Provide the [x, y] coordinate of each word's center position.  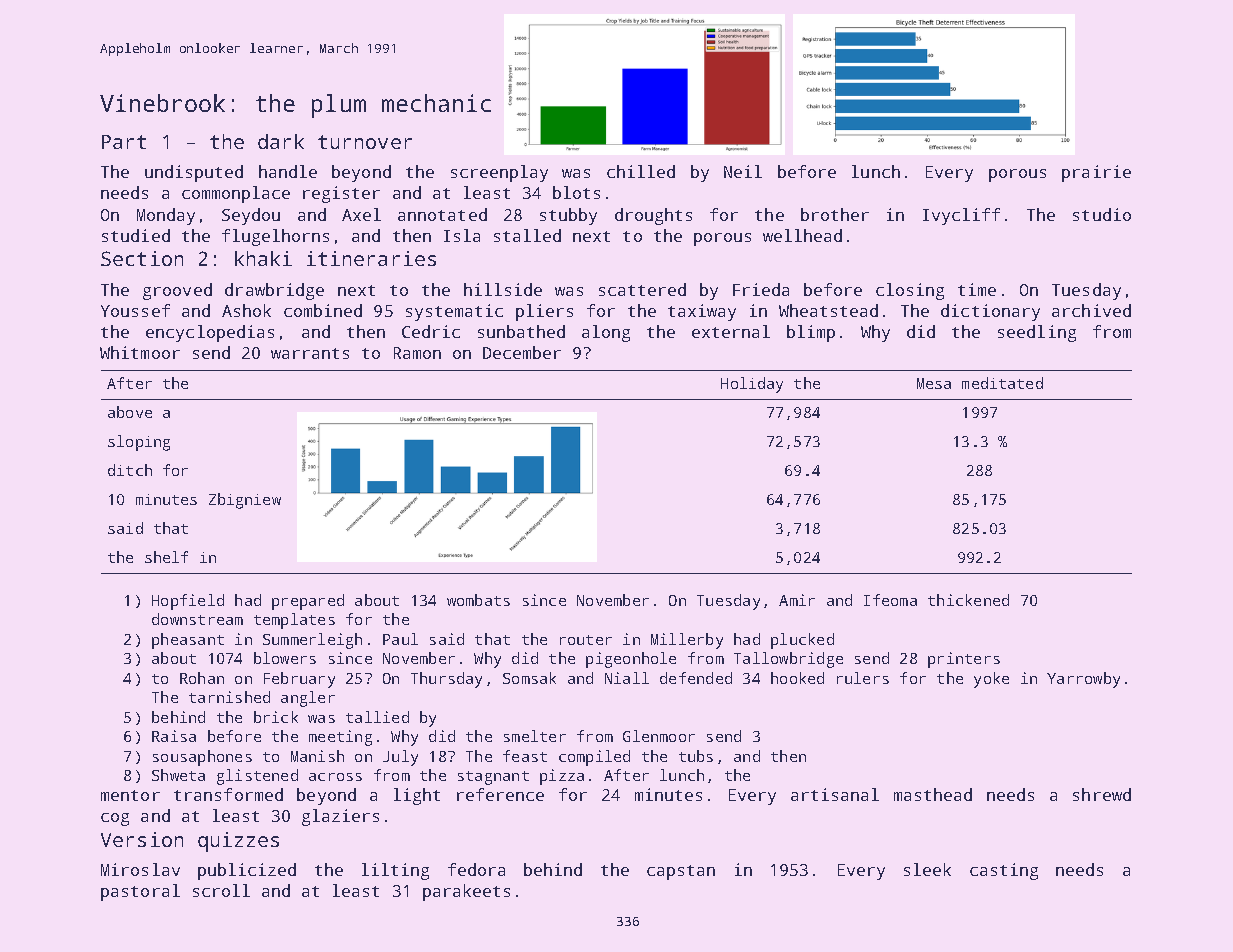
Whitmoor [140, 352]
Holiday [752, 385]
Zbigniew [245, 501]
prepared [308, 602]
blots [576, 192]
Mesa [934, 383]
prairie [1096, 173]
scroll [221, 890]
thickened [968, 600]
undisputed [194, 173]
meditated [1002, 383]
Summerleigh [312, 641]
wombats [478, 600]
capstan [681, 872]
